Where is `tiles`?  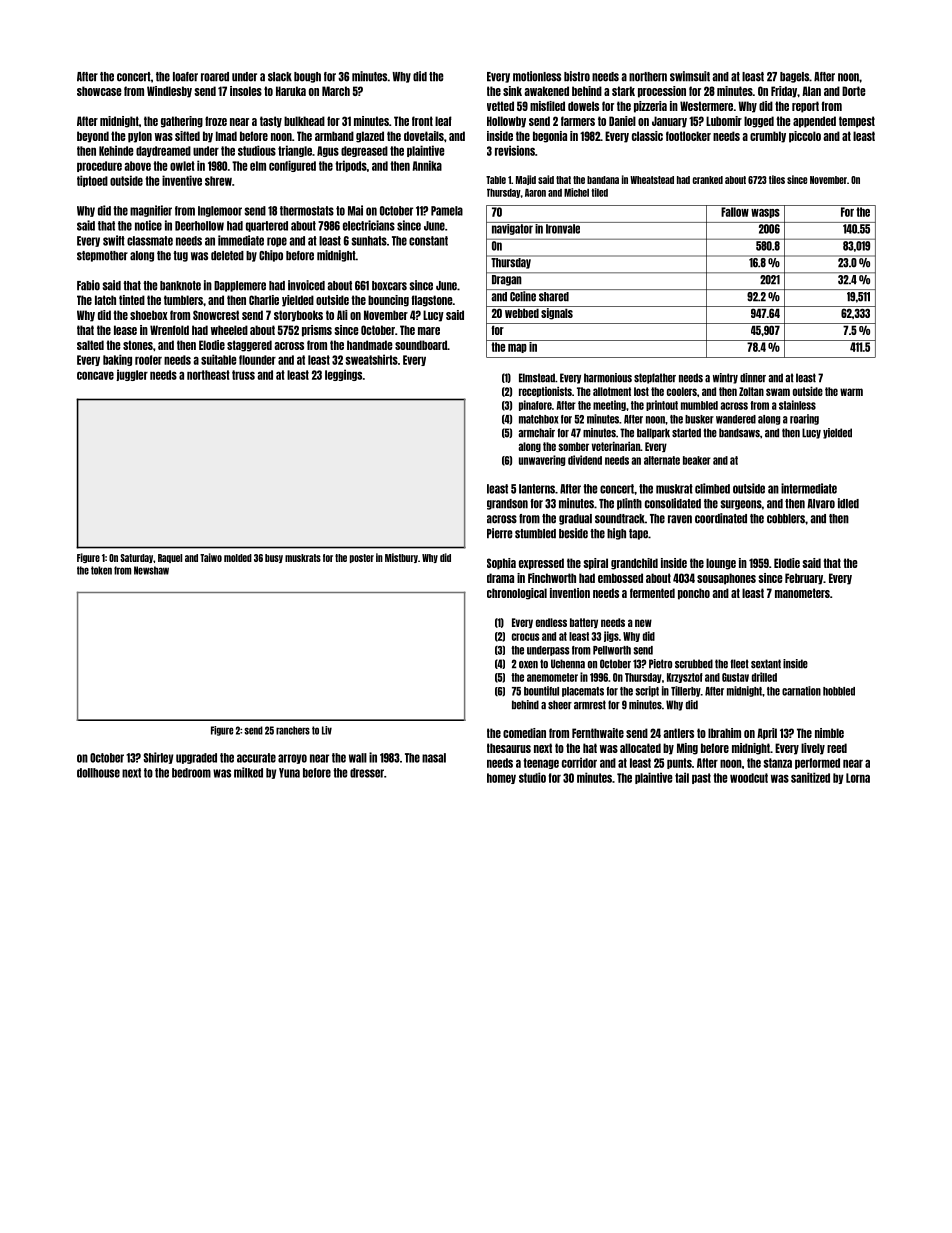
tiles is located at coordinates (777, 179).
